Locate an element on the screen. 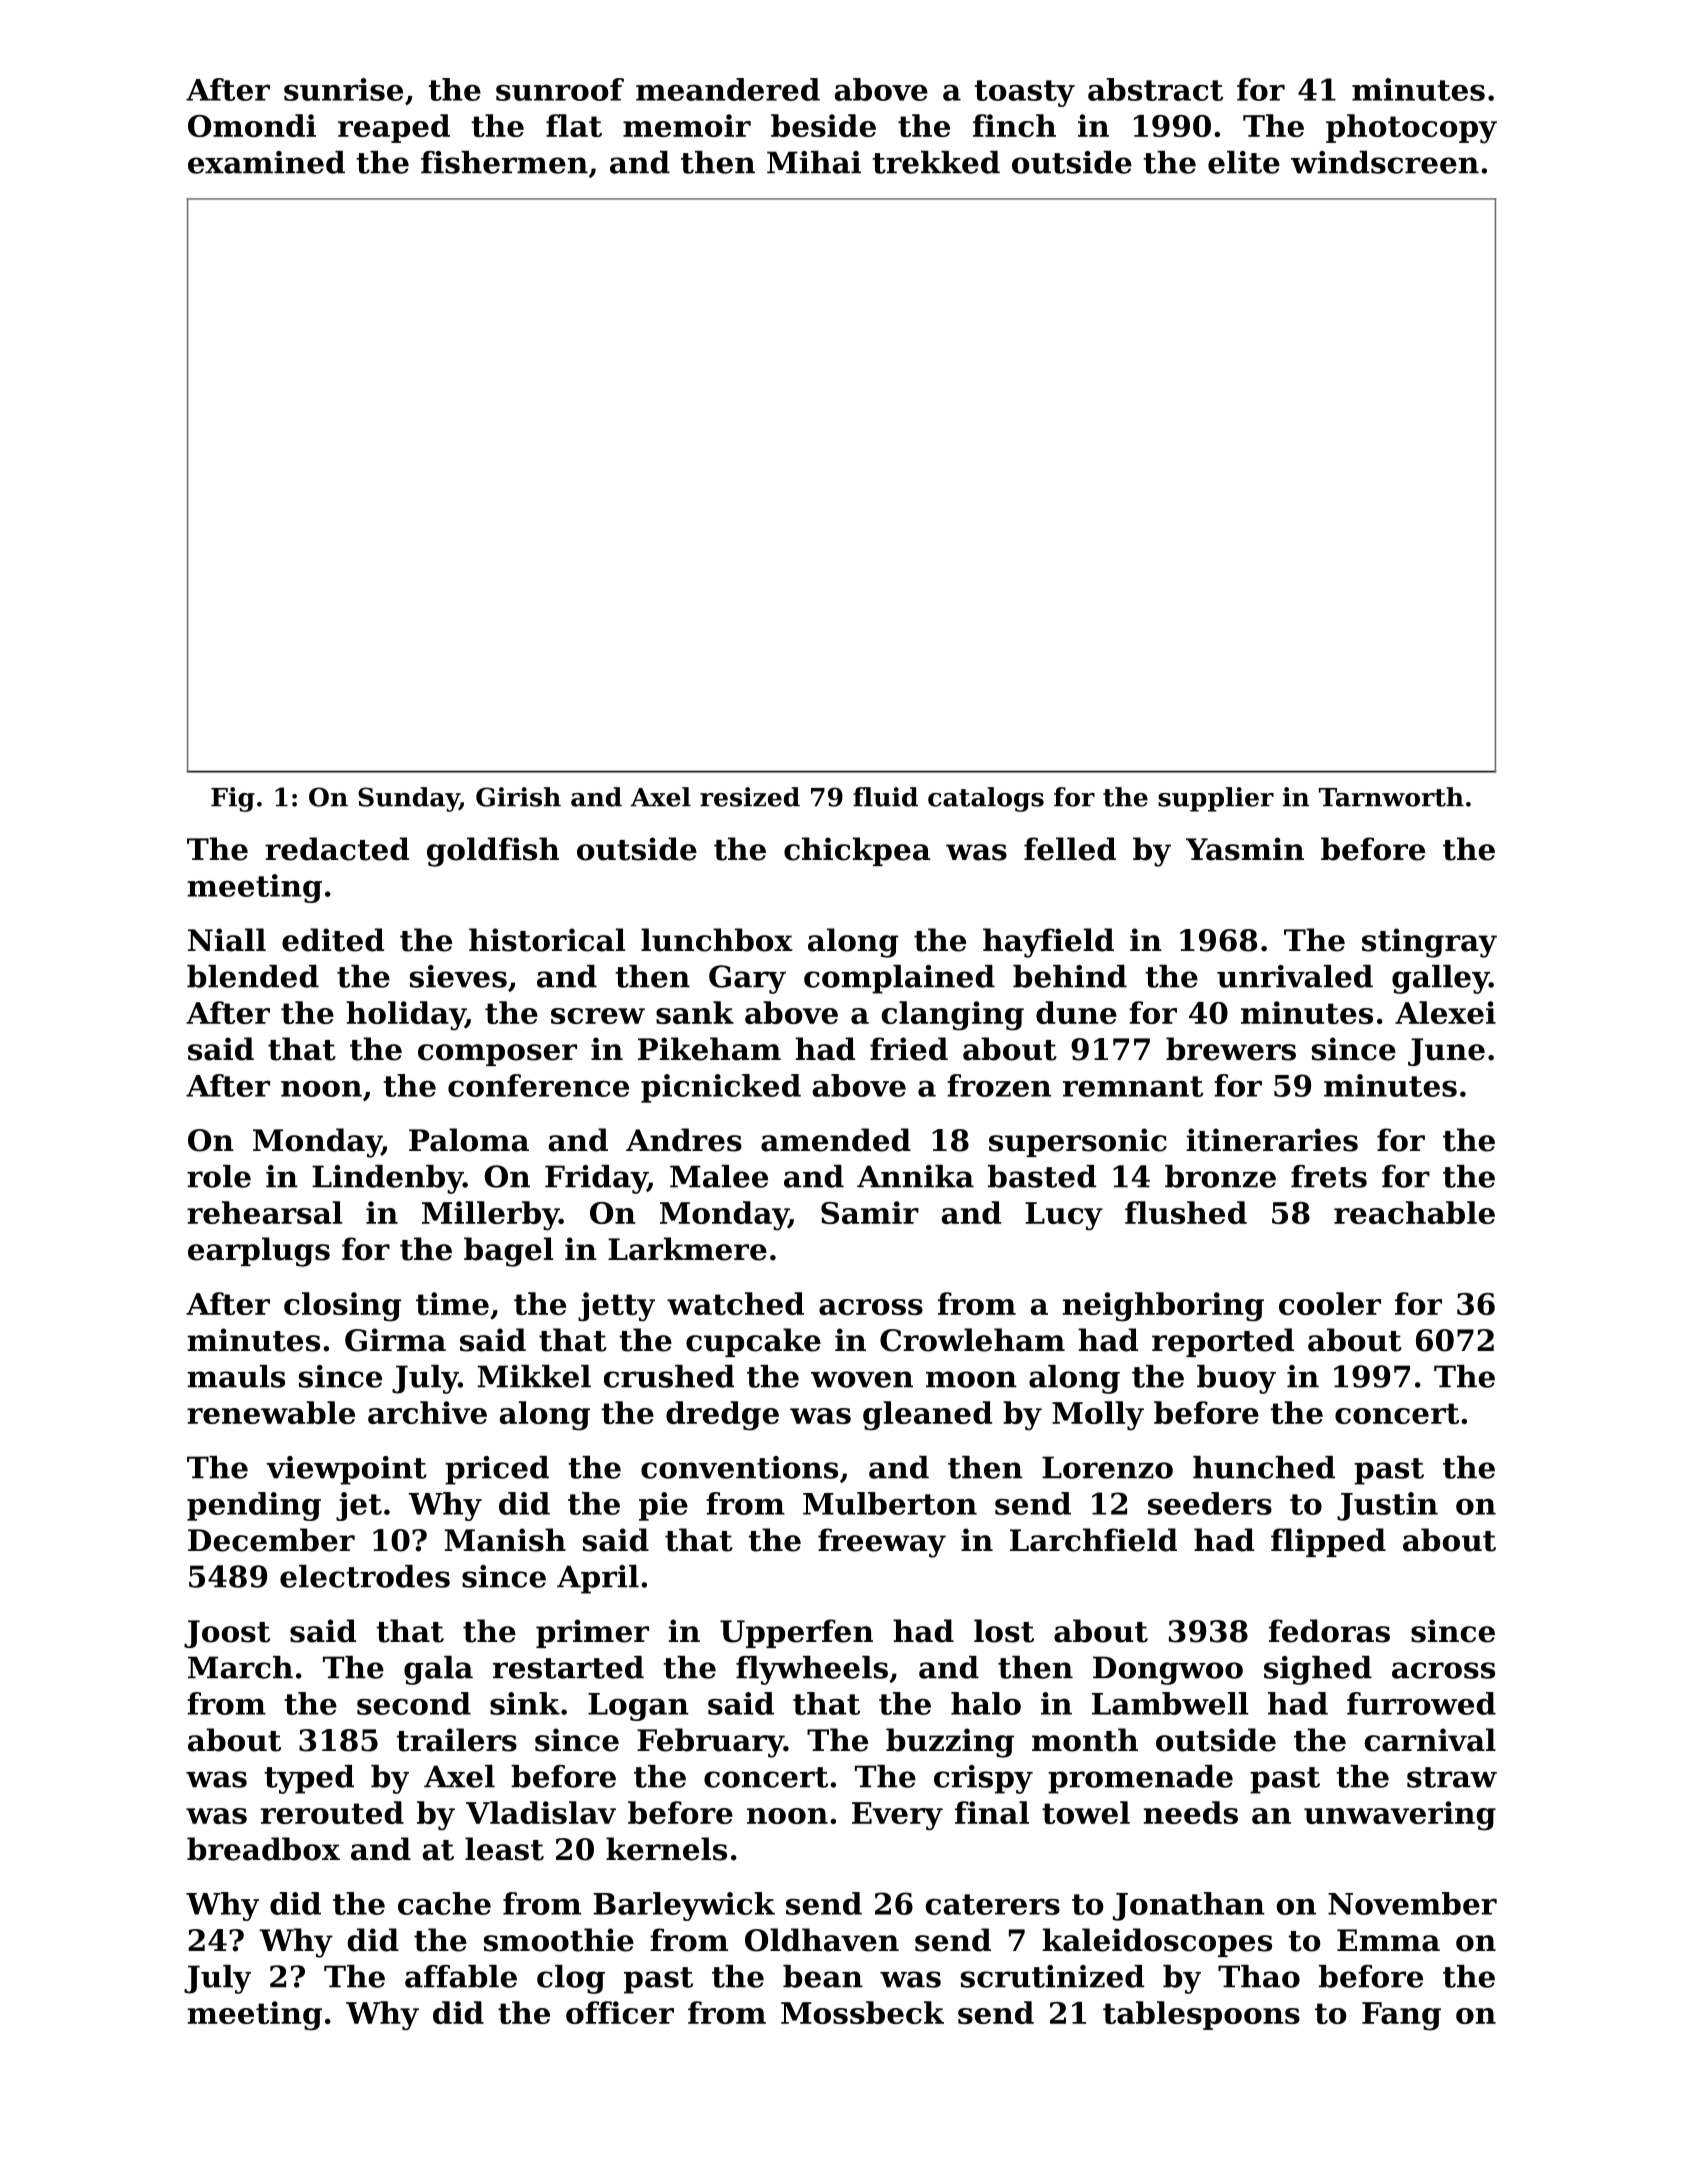 The height and width of the screenshot is (2178, 1683). earplugs is located at coordinates (259, 1252).
